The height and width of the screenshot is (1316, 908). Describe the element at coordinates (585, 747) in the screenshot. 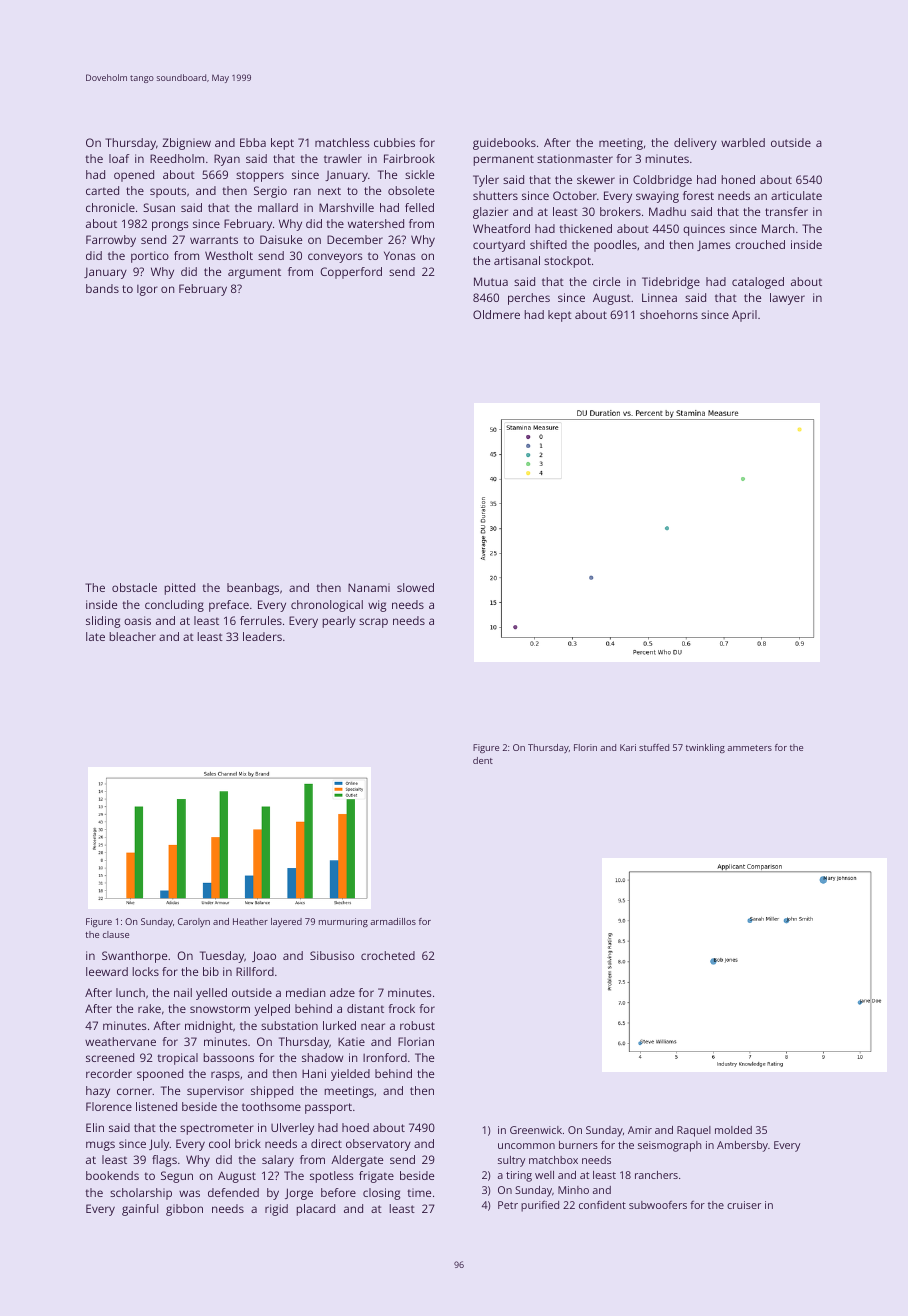

I see `Florin` at that location.
